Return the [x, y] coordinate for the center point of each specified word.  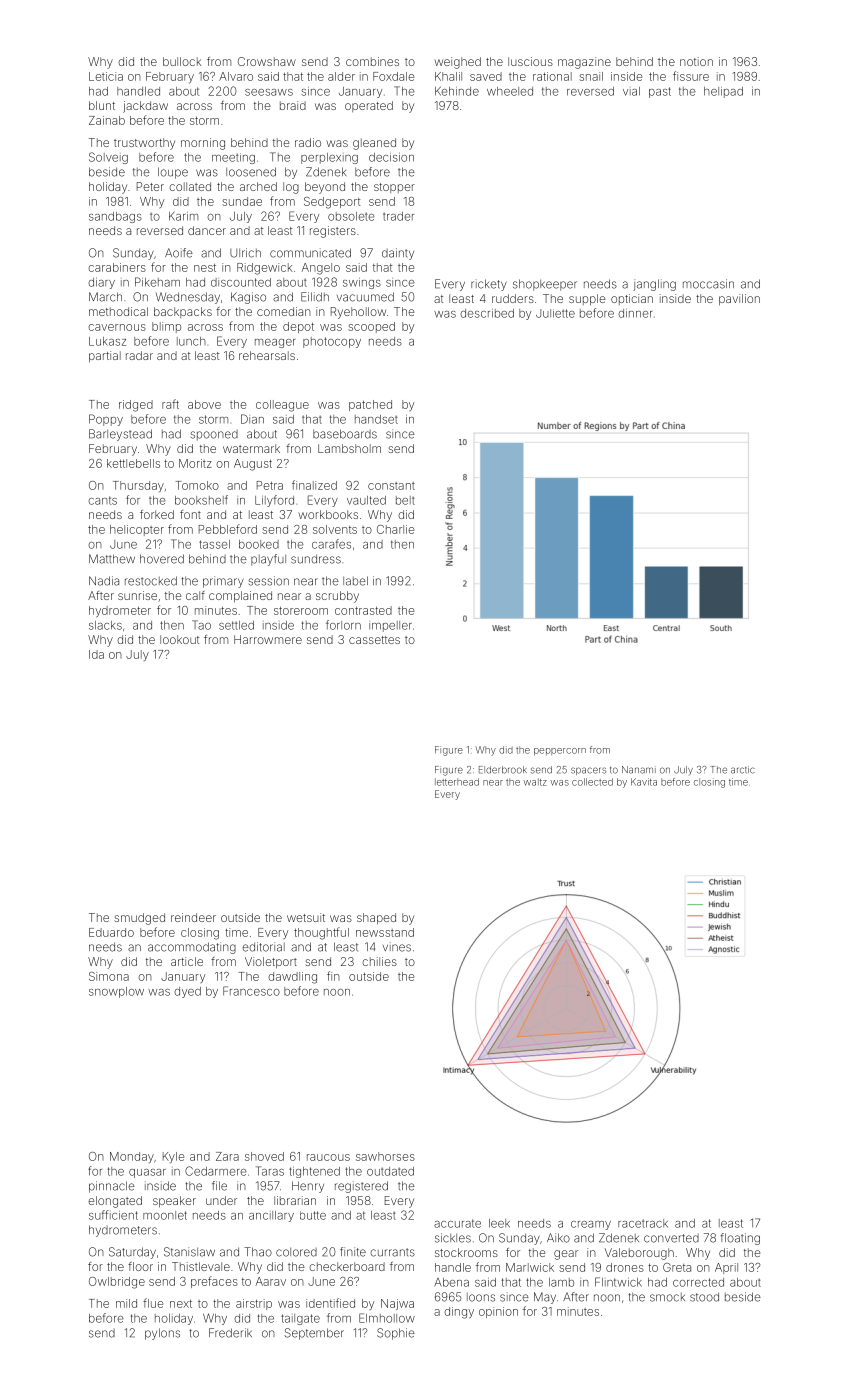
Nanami [639, 770]
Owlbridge [117, 1283]
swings [362, 283]
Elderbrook [503, 770]
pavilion [739, 300]
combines [372, 61]
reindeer [193, 917]
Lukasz [107, 341]
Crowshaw [267, 61]
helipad [723, 92]
